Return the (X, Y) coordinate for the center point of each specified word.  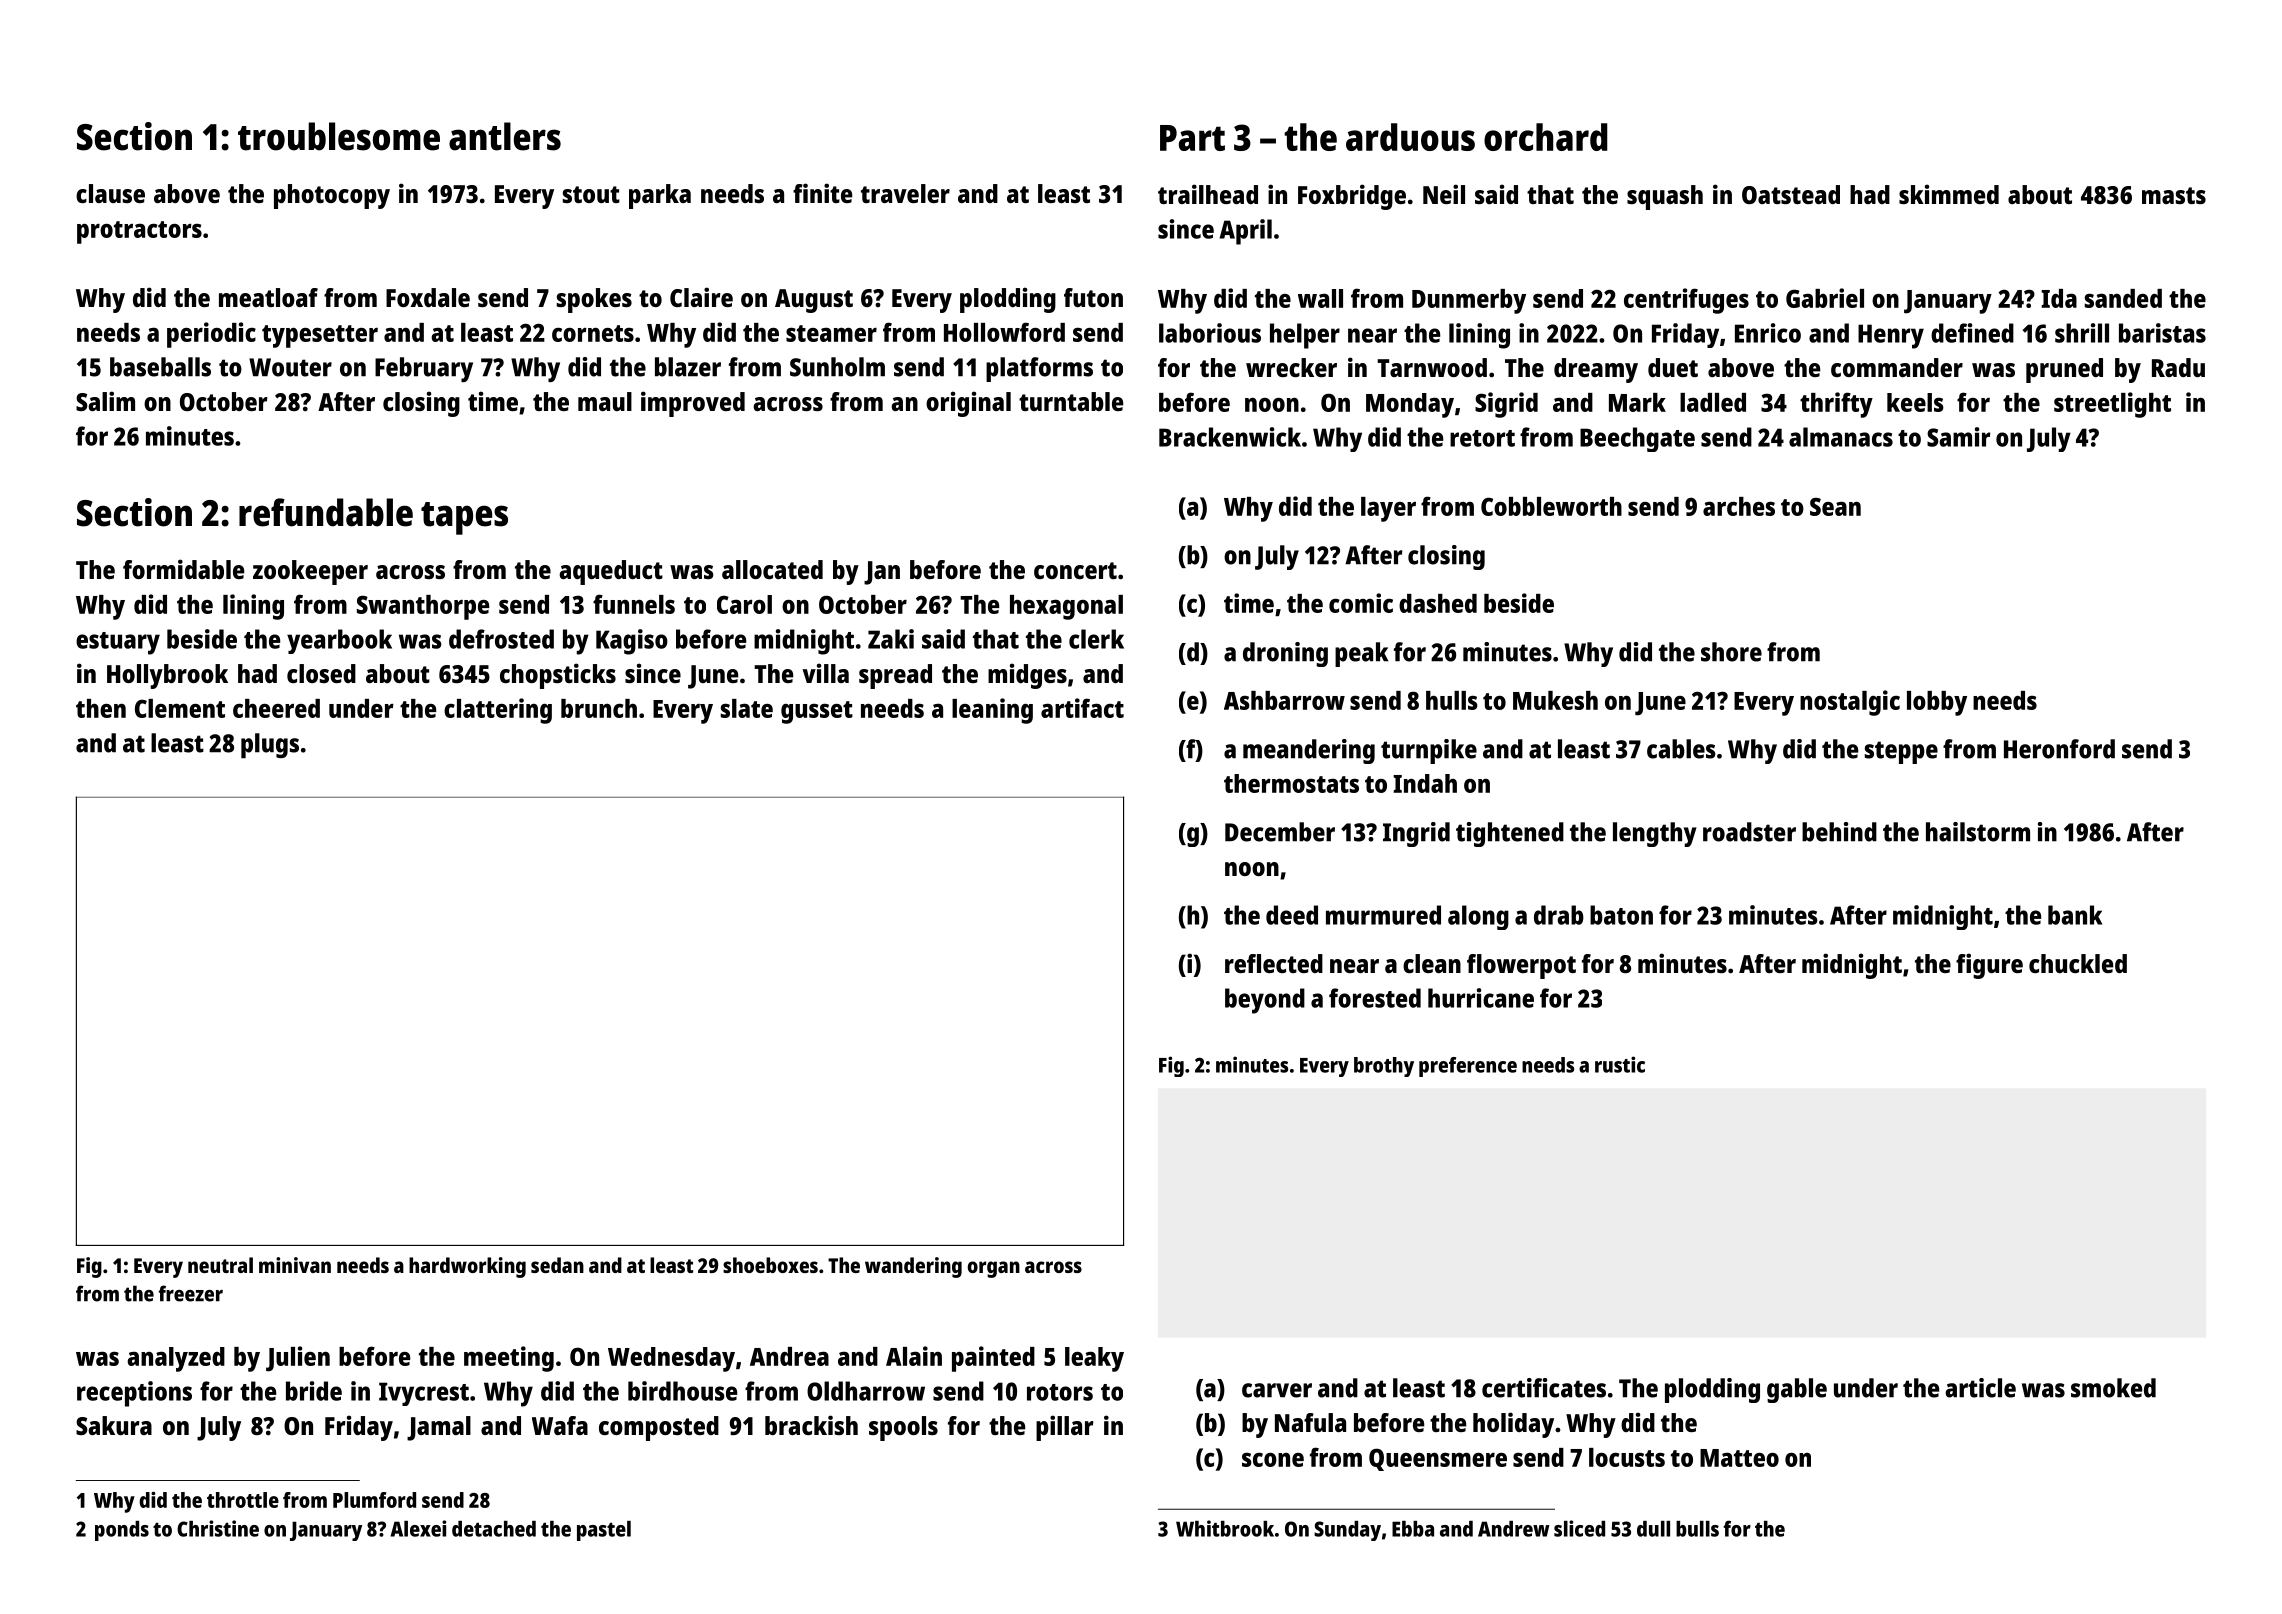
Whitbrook (1225, 1528)
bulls (1697, 1529)
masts (2174, 195)
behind (1839, 832)
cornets (593, 333)
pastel (604, 1531)
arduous (1410, 137)
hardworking (467, 1267)
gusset (817, 712)
